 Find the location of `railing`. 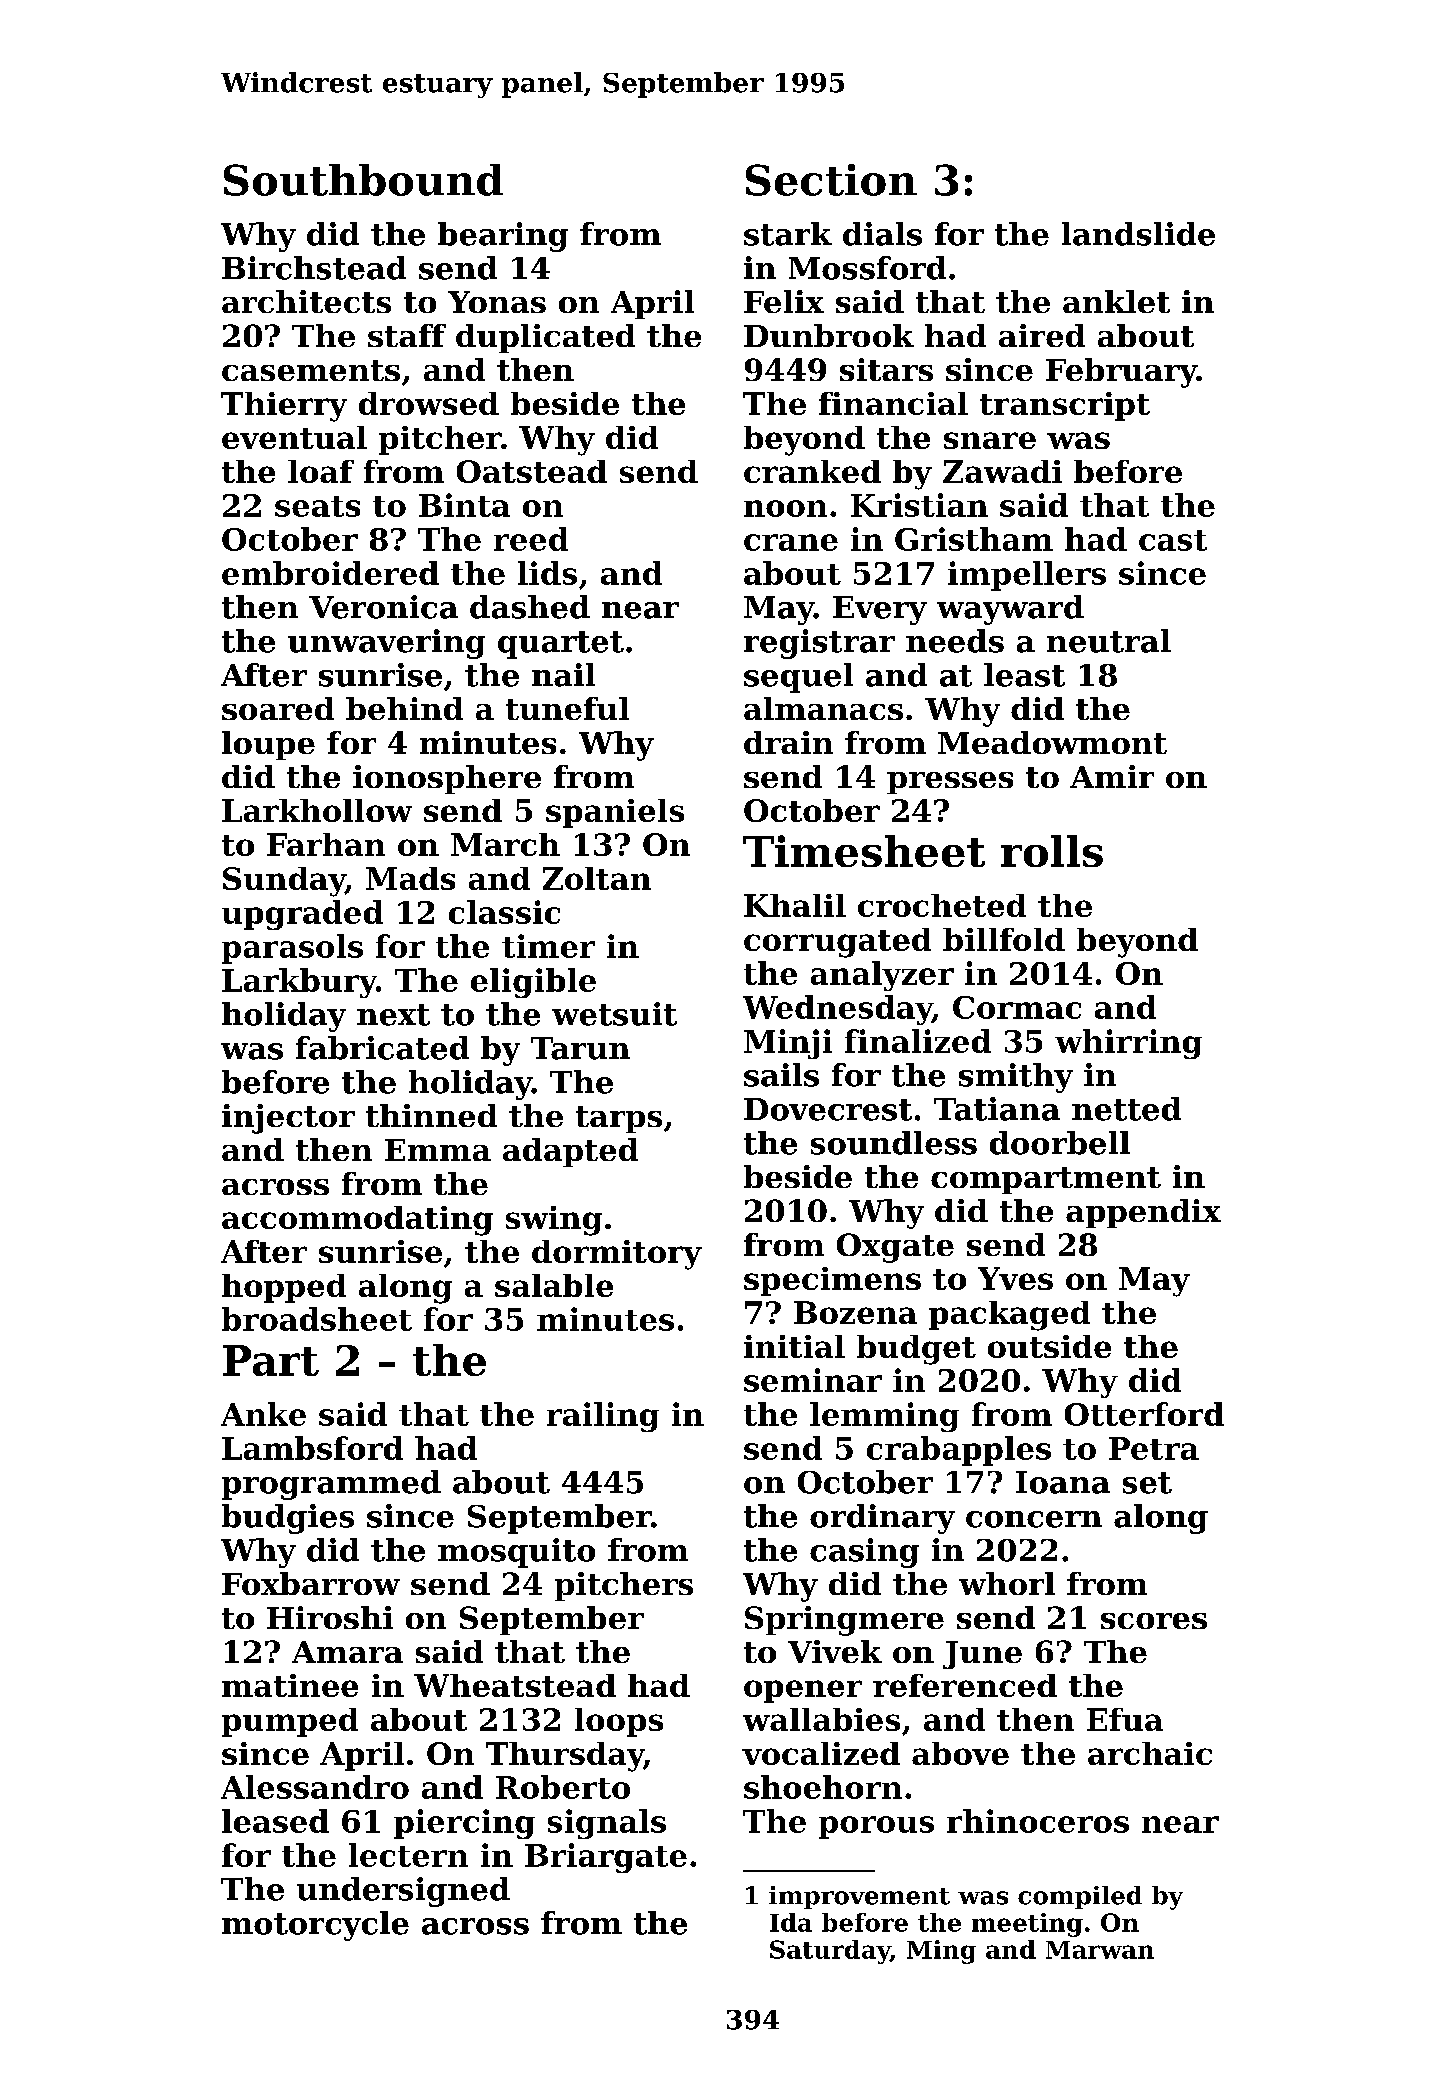

railing is located at coordinates (603, 1417).
